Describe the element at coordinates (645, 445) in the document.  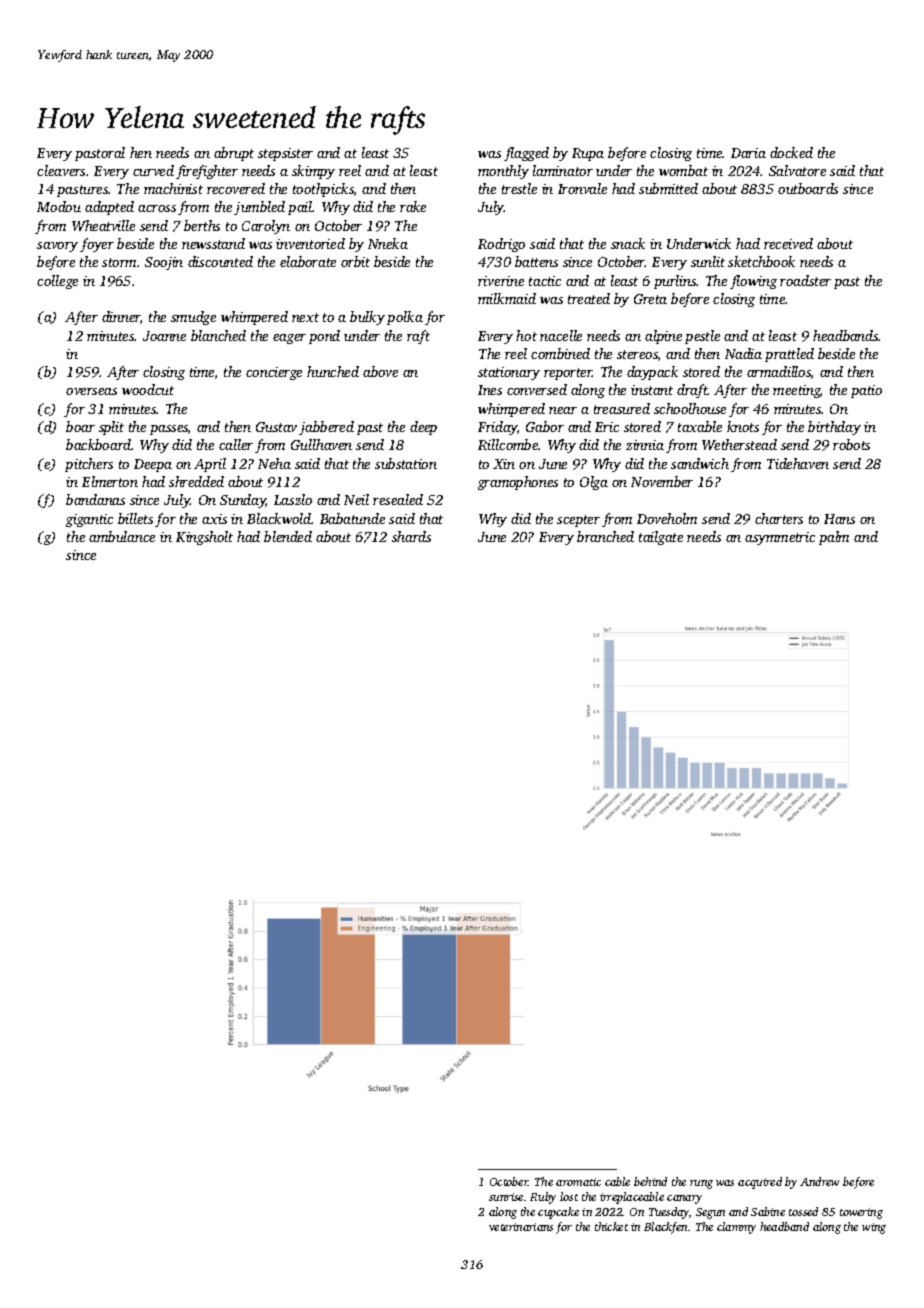
I see `zinnia` at that location.
